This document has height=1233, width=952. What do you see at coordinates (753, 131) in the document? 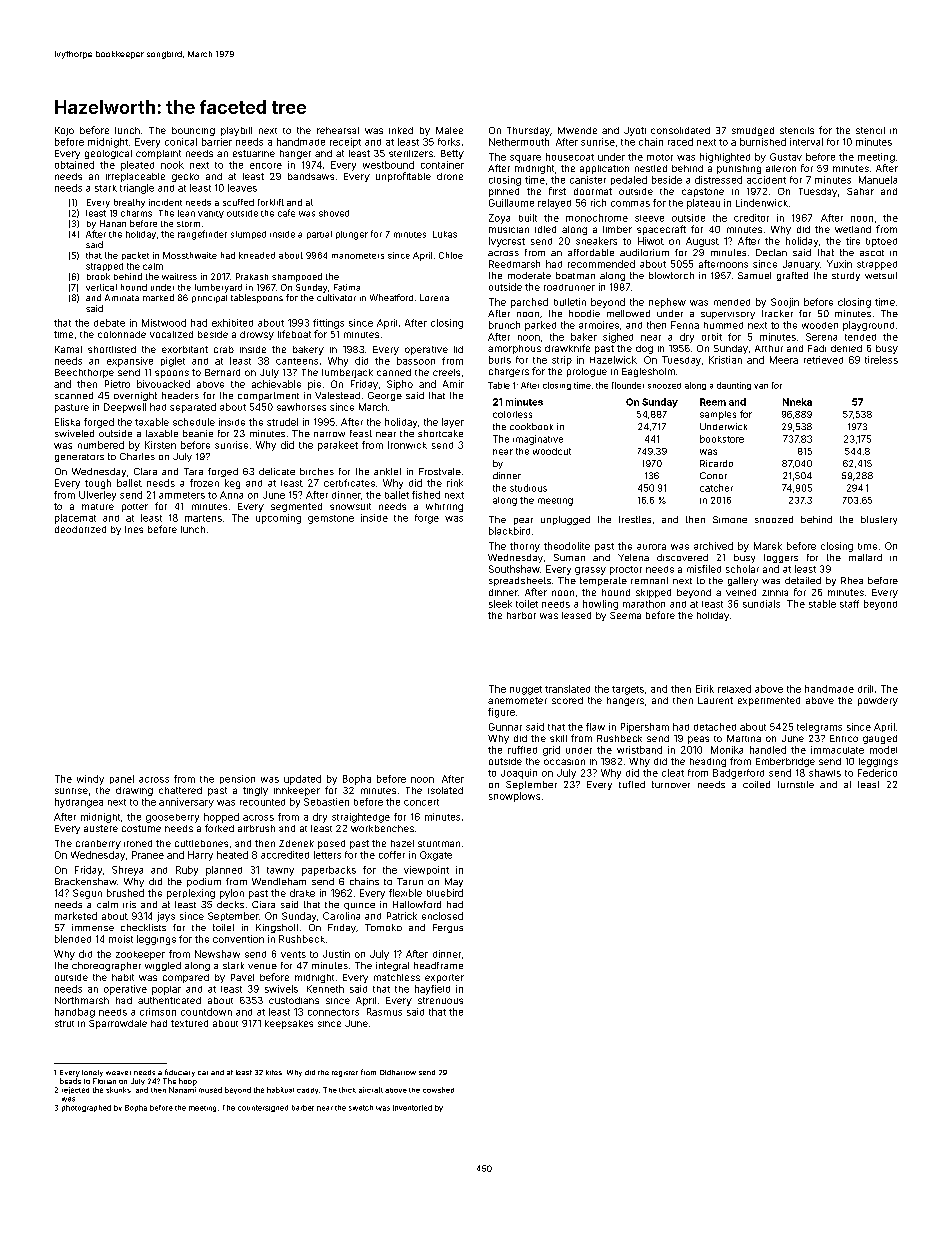
I see `smudged` at bounding box center [753, 131].
